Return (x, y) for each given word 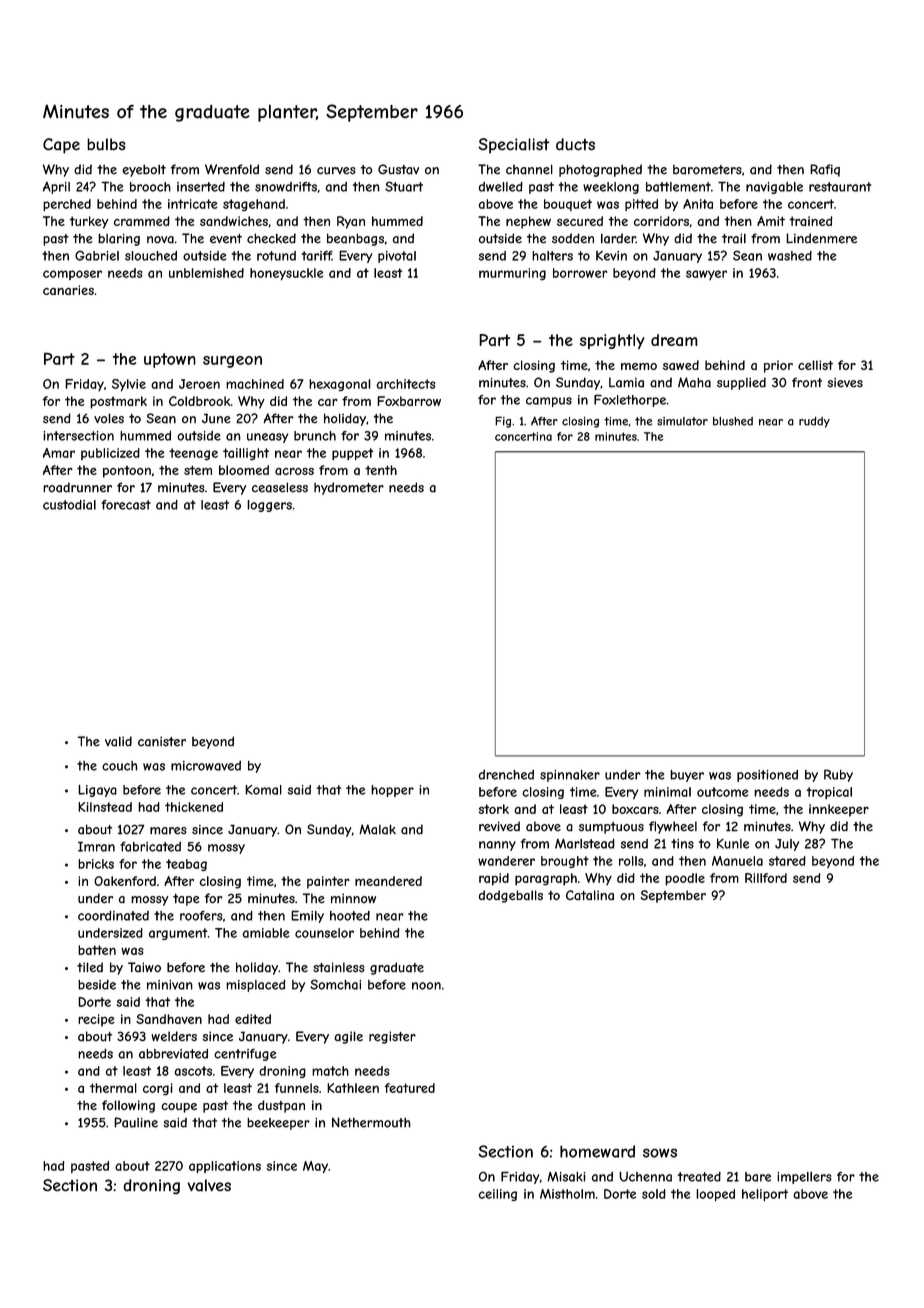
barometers (707, 170)
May (315, 1167)
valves (209, 1185)
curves (336, 171)
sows (660, 1153)
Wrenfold (232, 169)
